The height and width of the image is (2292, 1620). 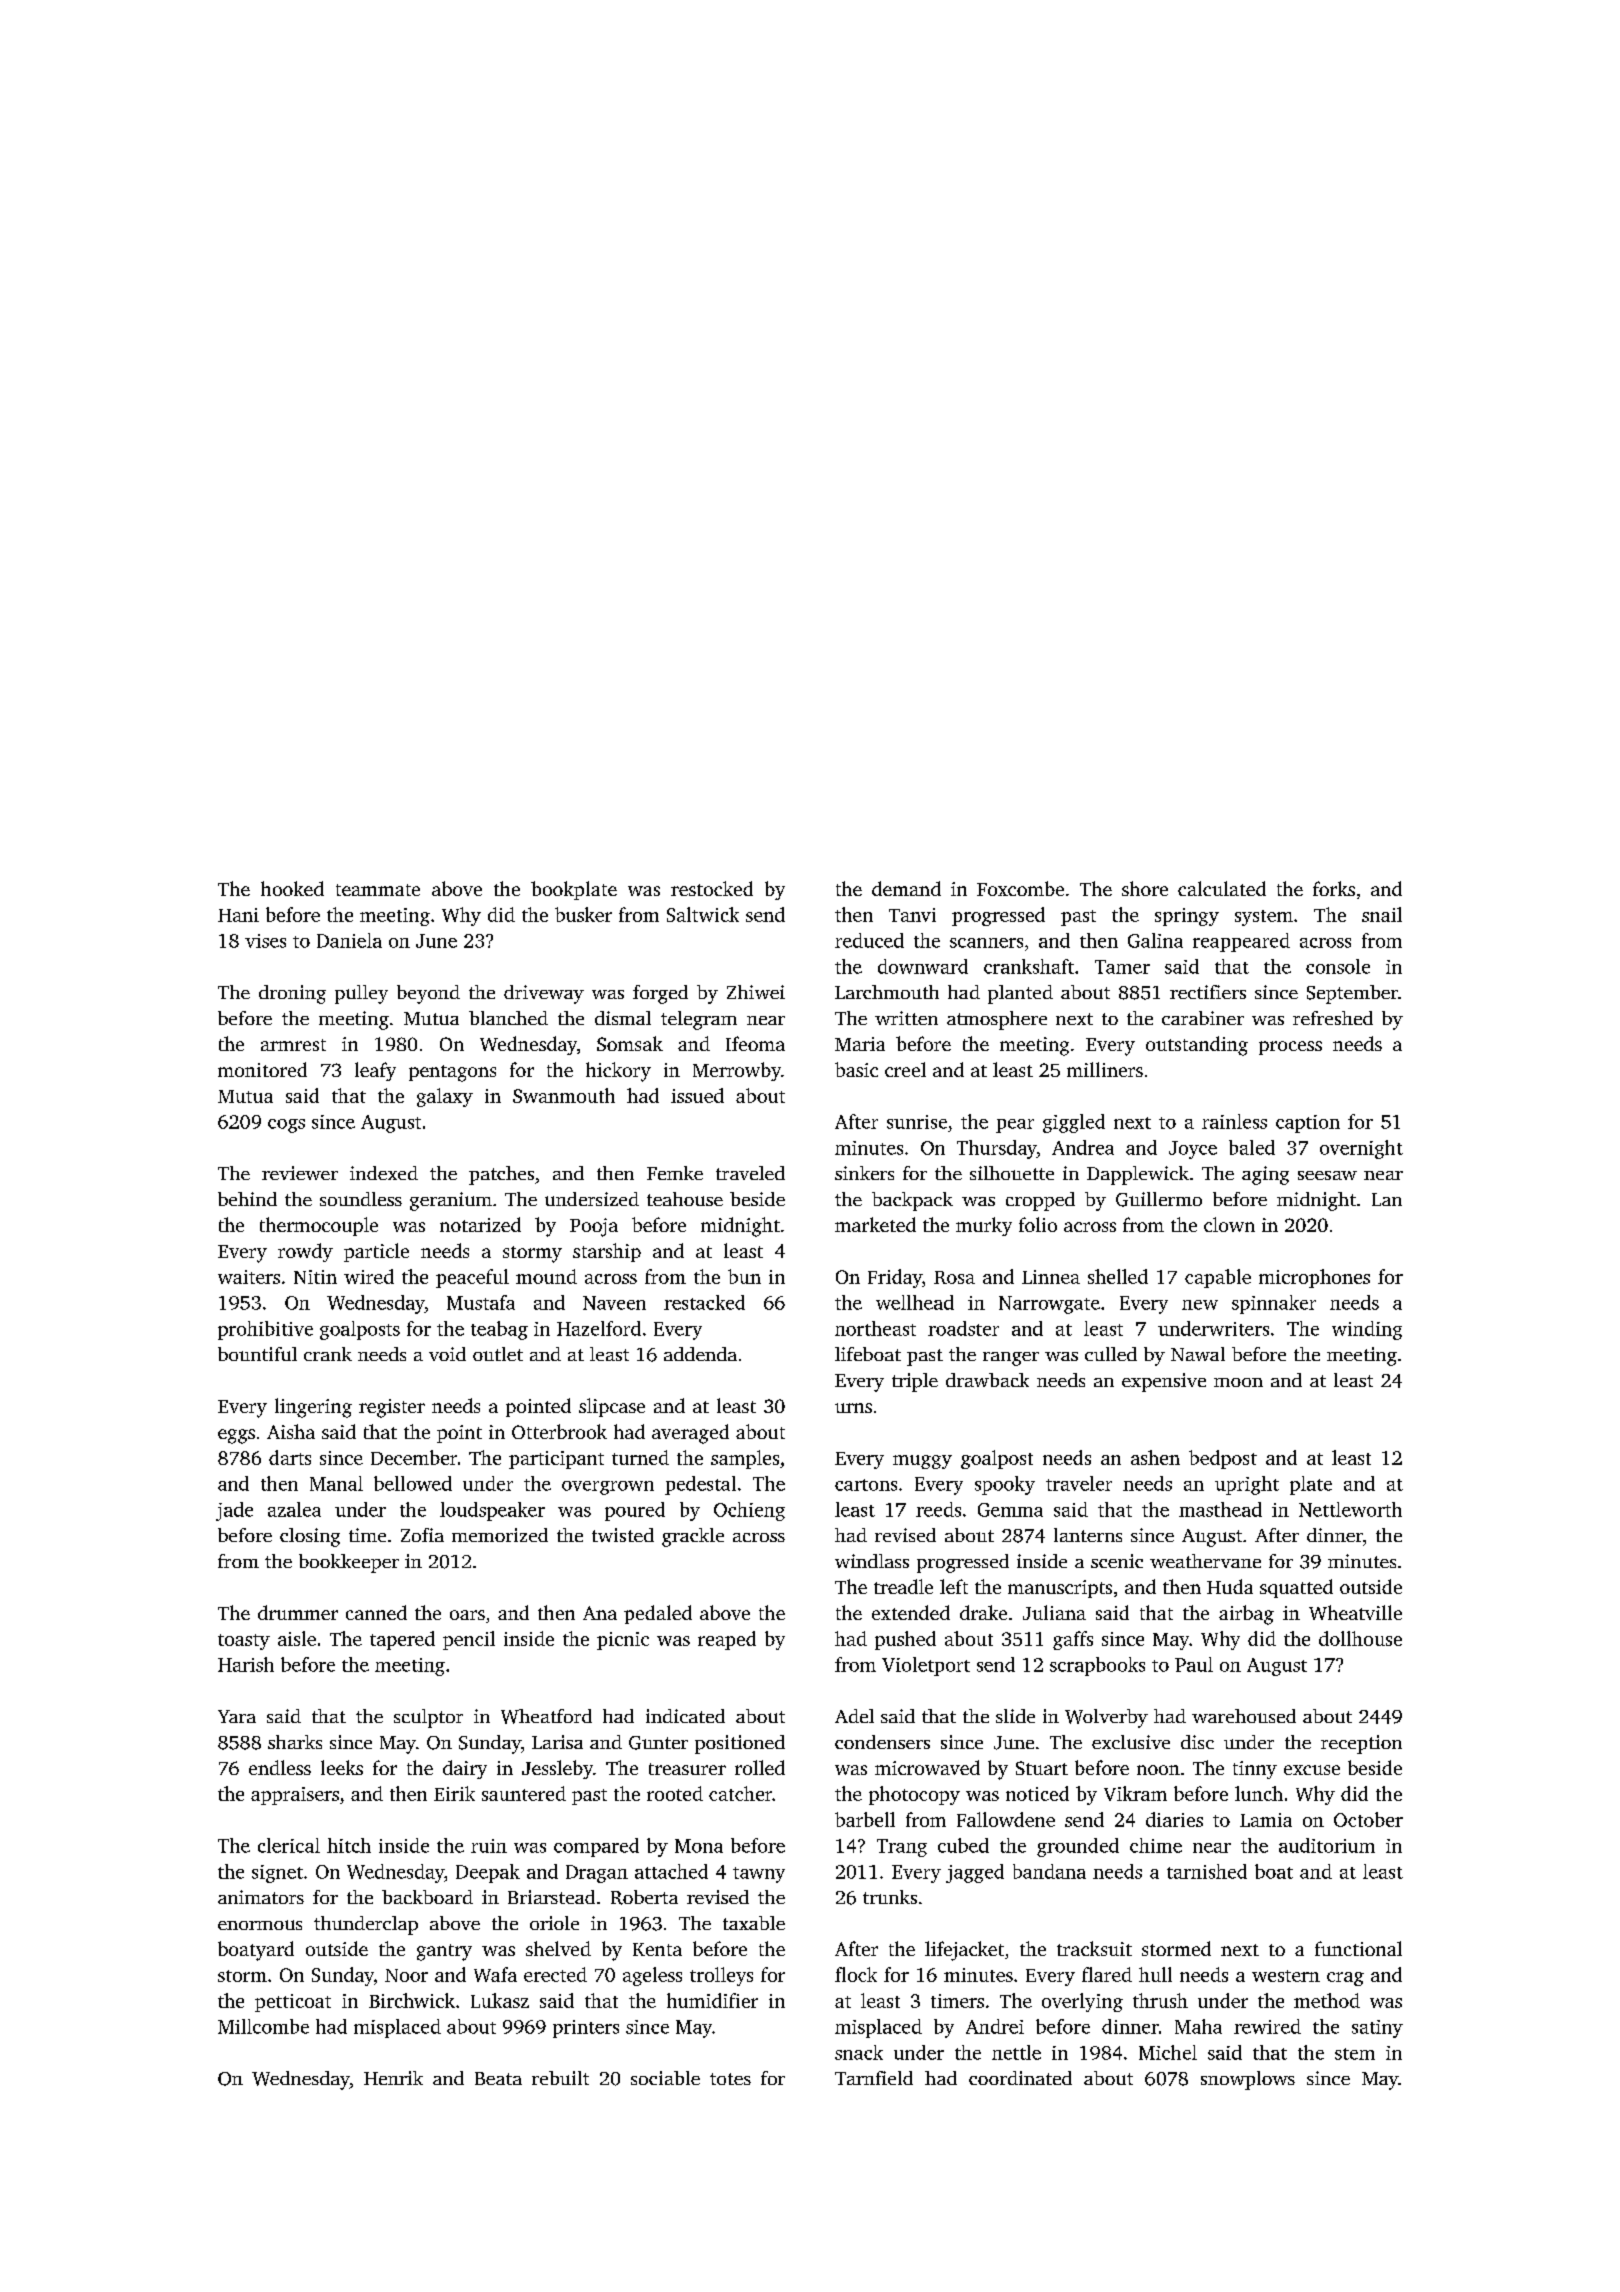 I want to click on Beata, so click(x=498, y=2078).
